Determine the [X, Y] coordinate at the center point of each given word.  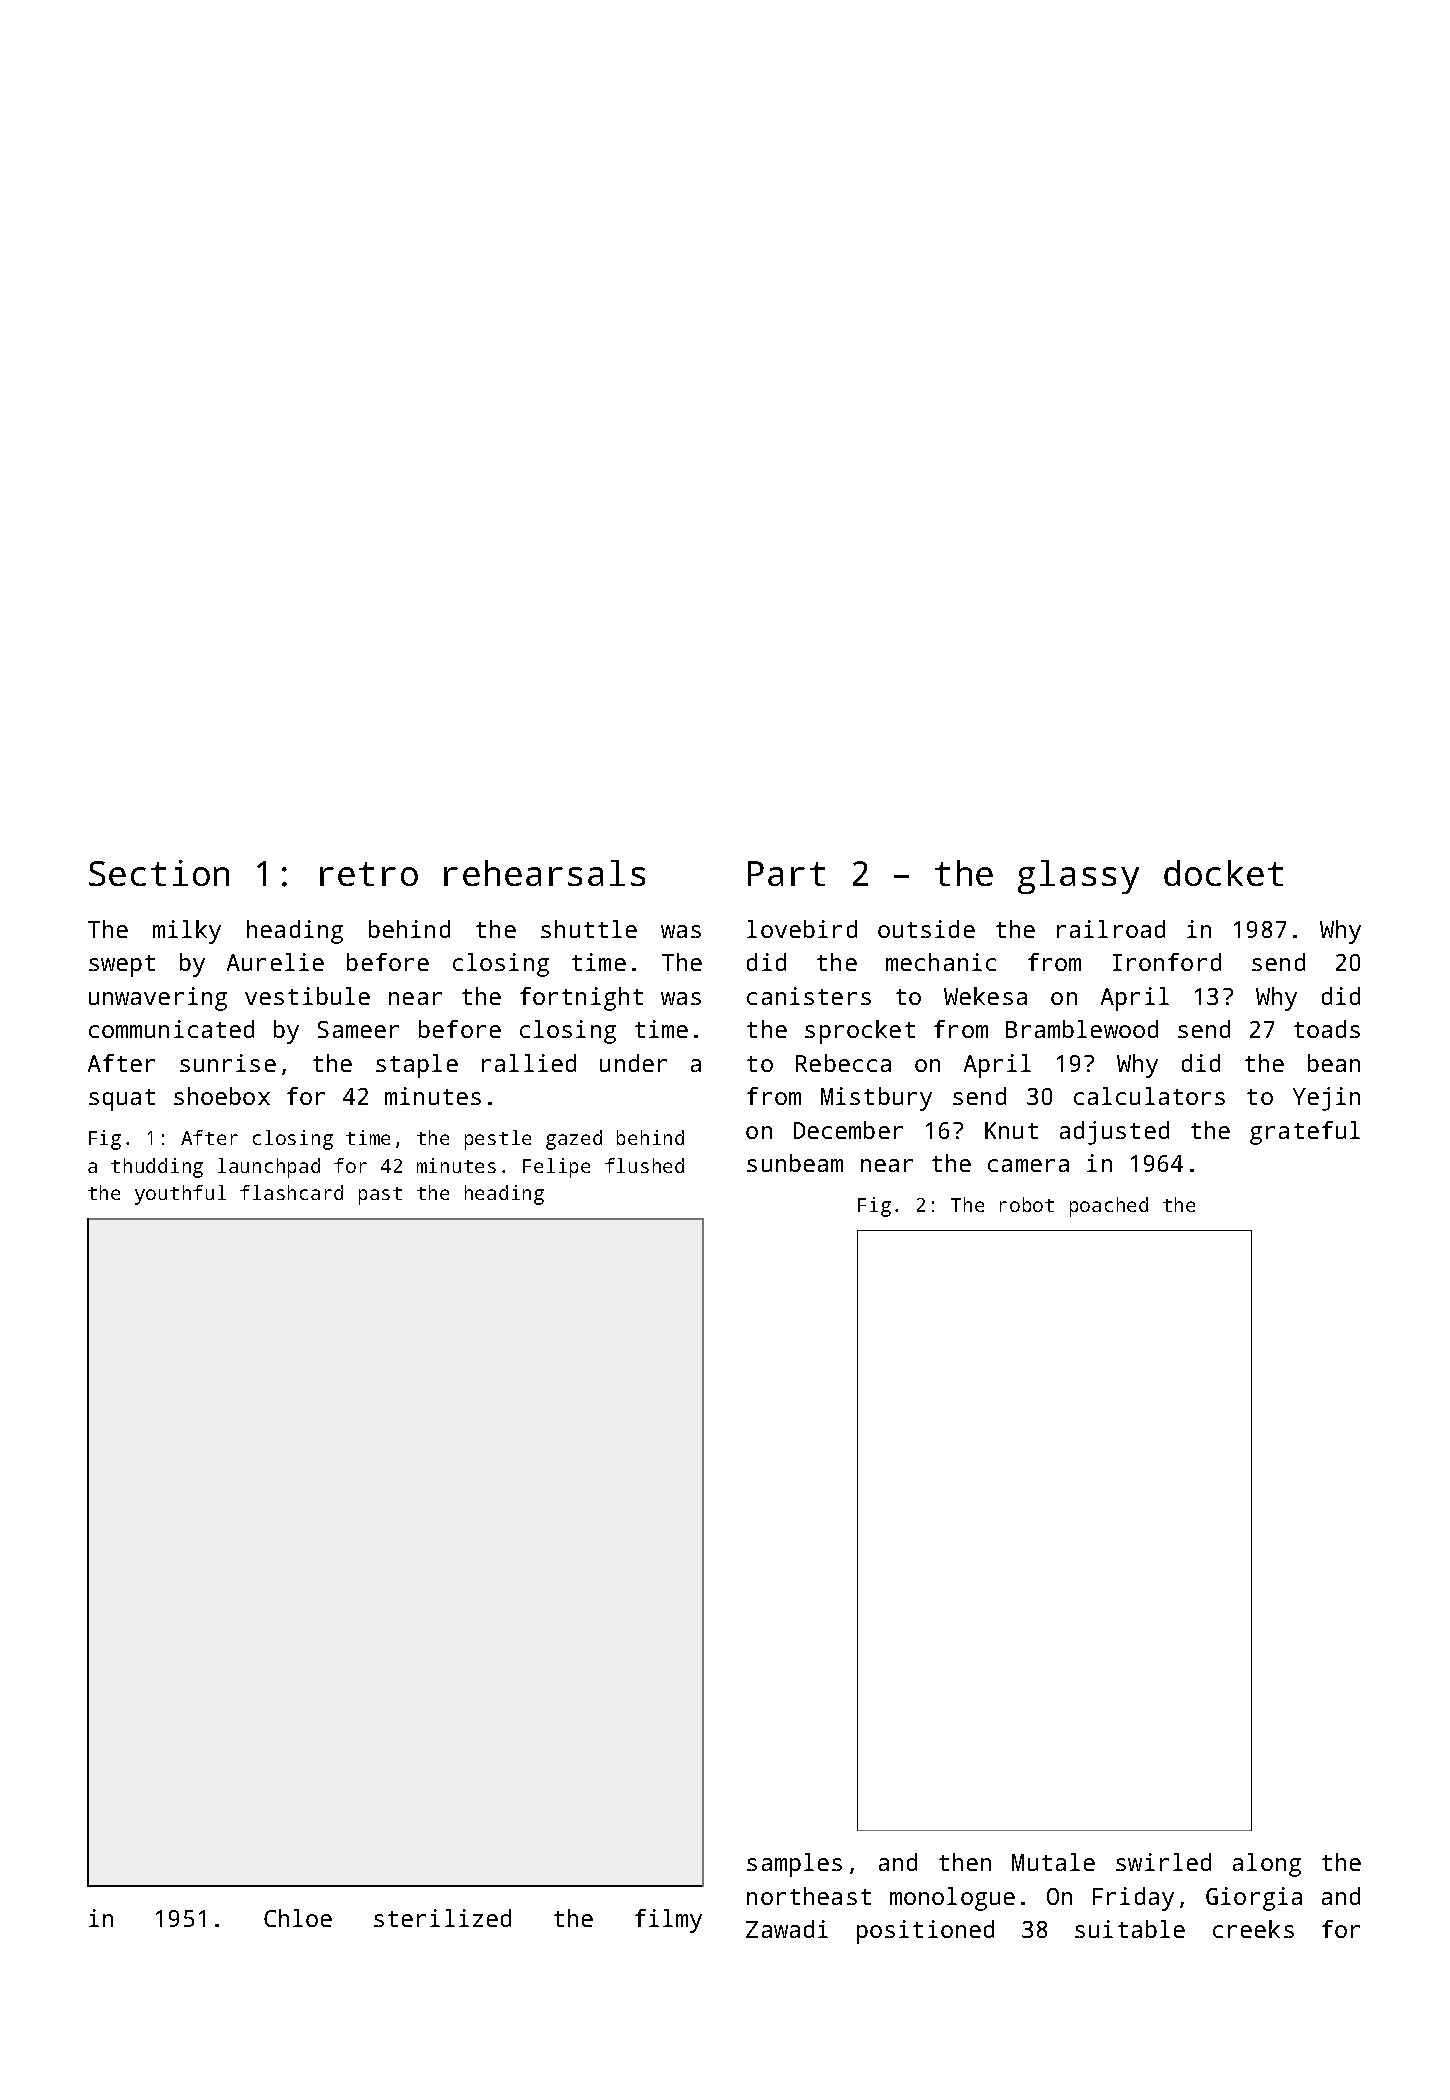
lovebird [802, 929]
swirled [1163, 1862]
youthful [180, 1195]
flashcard [291, 1192]
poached [1109, 1207]
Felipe [556, 1168]
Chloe [298, 1918]
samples [794, 1865]
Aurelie [275, 962]
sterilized [442, 1918]
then [965, 1862]
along [1267, 1865]
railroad [1111, 929]
